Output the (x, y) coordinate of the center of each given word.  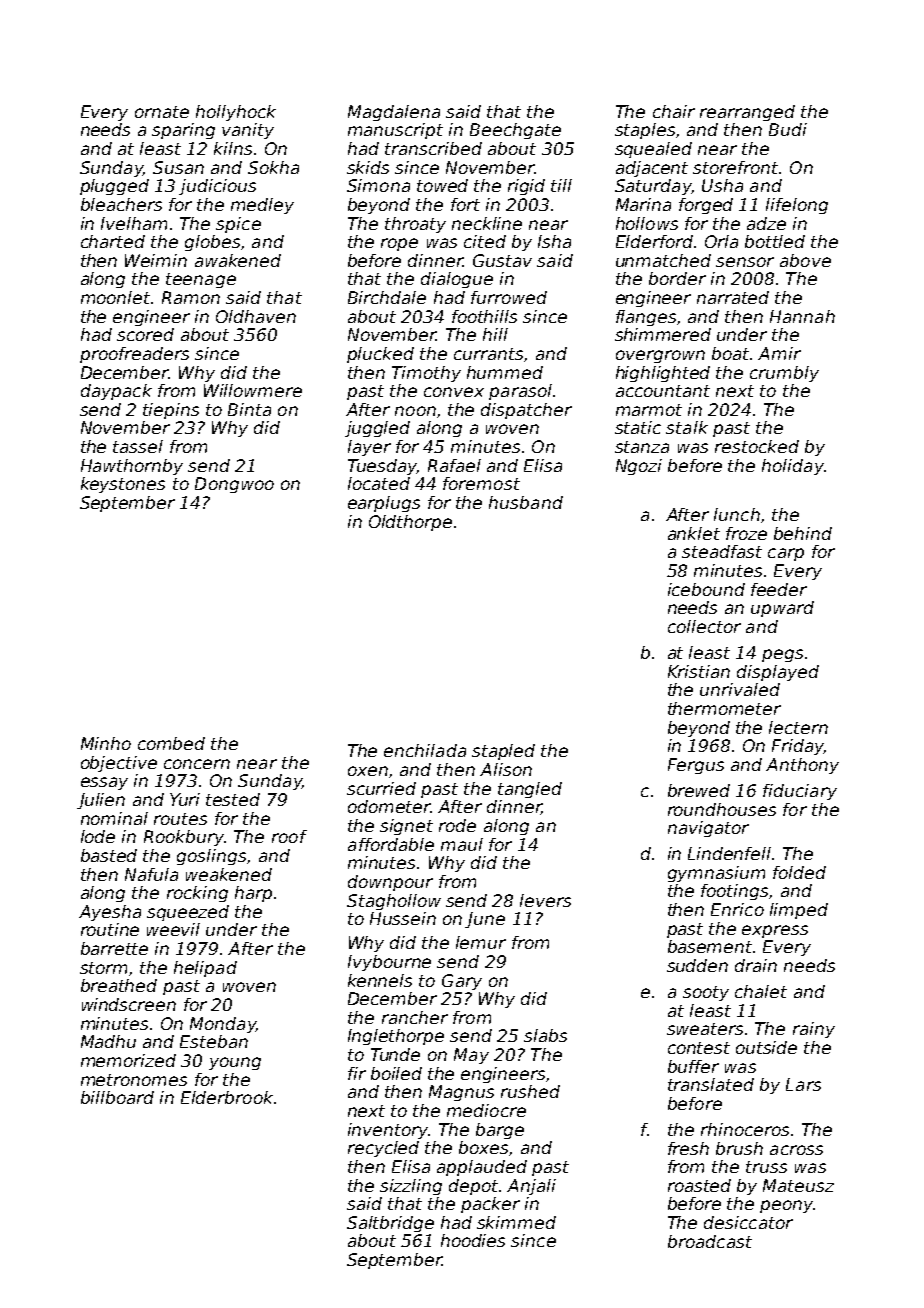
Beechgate (515, 131)
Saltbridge (390, 1224)
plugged (114, 187)
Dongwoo (234, 485)
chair (674, 111)
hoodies (473, 1240)
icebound (706, 589)
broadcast (710, 1241)
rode (457, 825)
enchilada (425, 750)
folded (799, 872)
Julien (101, 801)
